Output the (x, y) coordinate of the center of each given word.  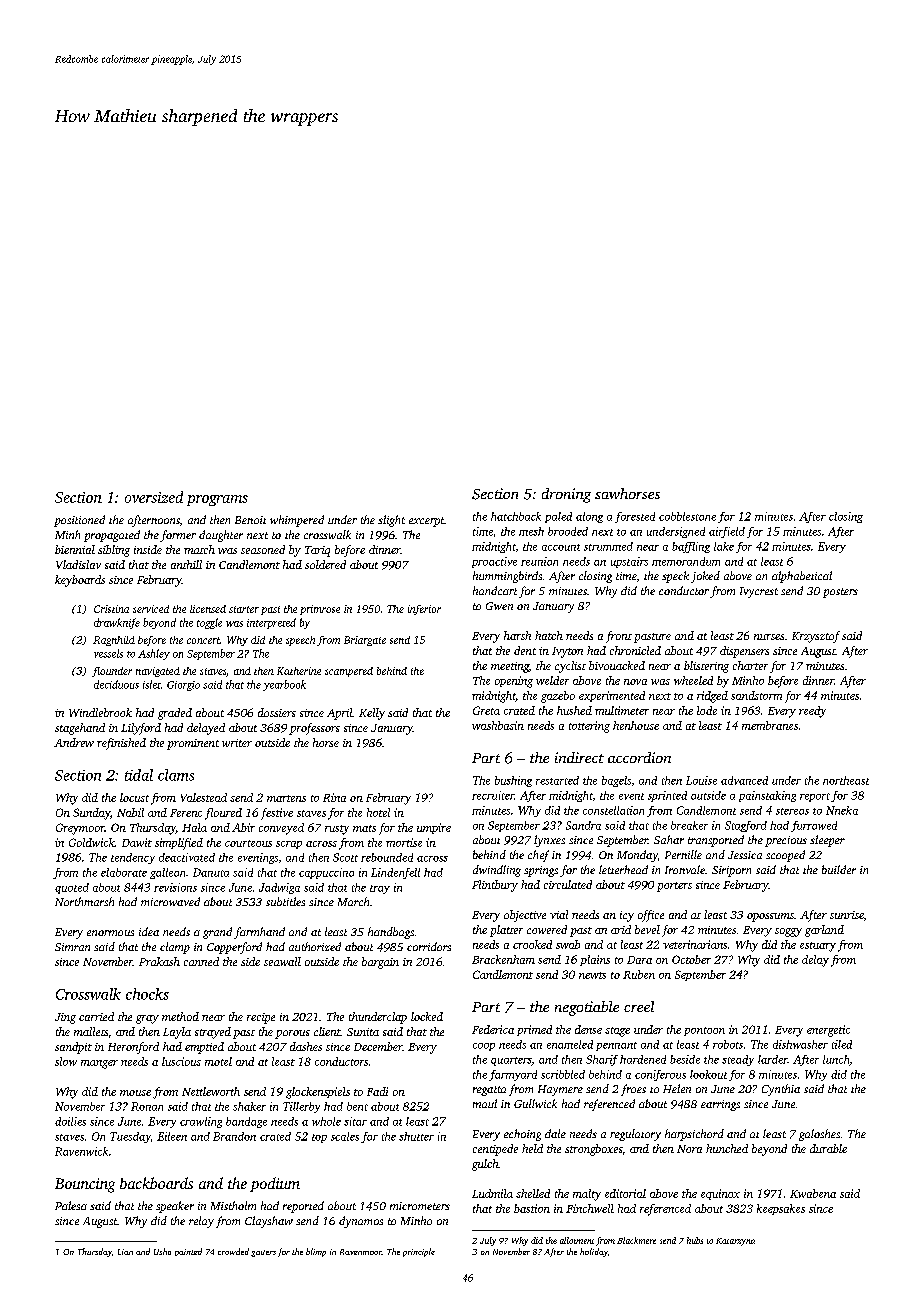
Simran (72, 947)
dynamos (361, 1222)
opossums (770, 917)
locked (427, 1016)
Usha (162, 1251)
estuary (818, 947)
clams (176, 775)
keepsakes (781, 1209)
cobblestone (687, 516)
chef (538, 856)
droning (566, 495)
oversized (154, 497)
